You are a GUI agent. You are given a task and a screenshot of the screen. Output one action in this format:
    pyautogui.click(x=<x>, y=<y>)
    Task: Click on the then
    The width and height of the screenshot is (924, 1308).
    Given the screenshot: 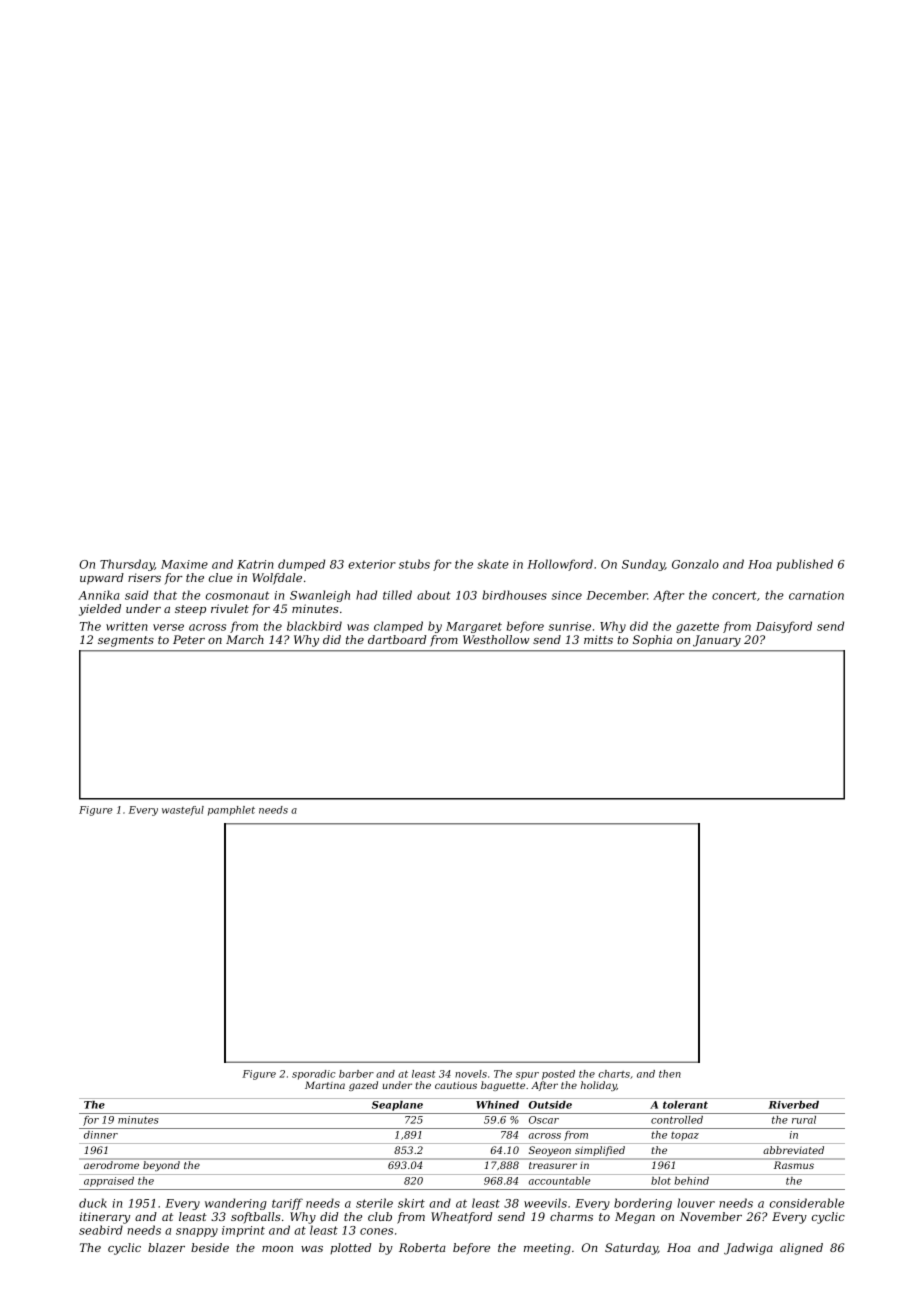 What is the action you would take?
    pyautogui.click(x=670, y=1074)
